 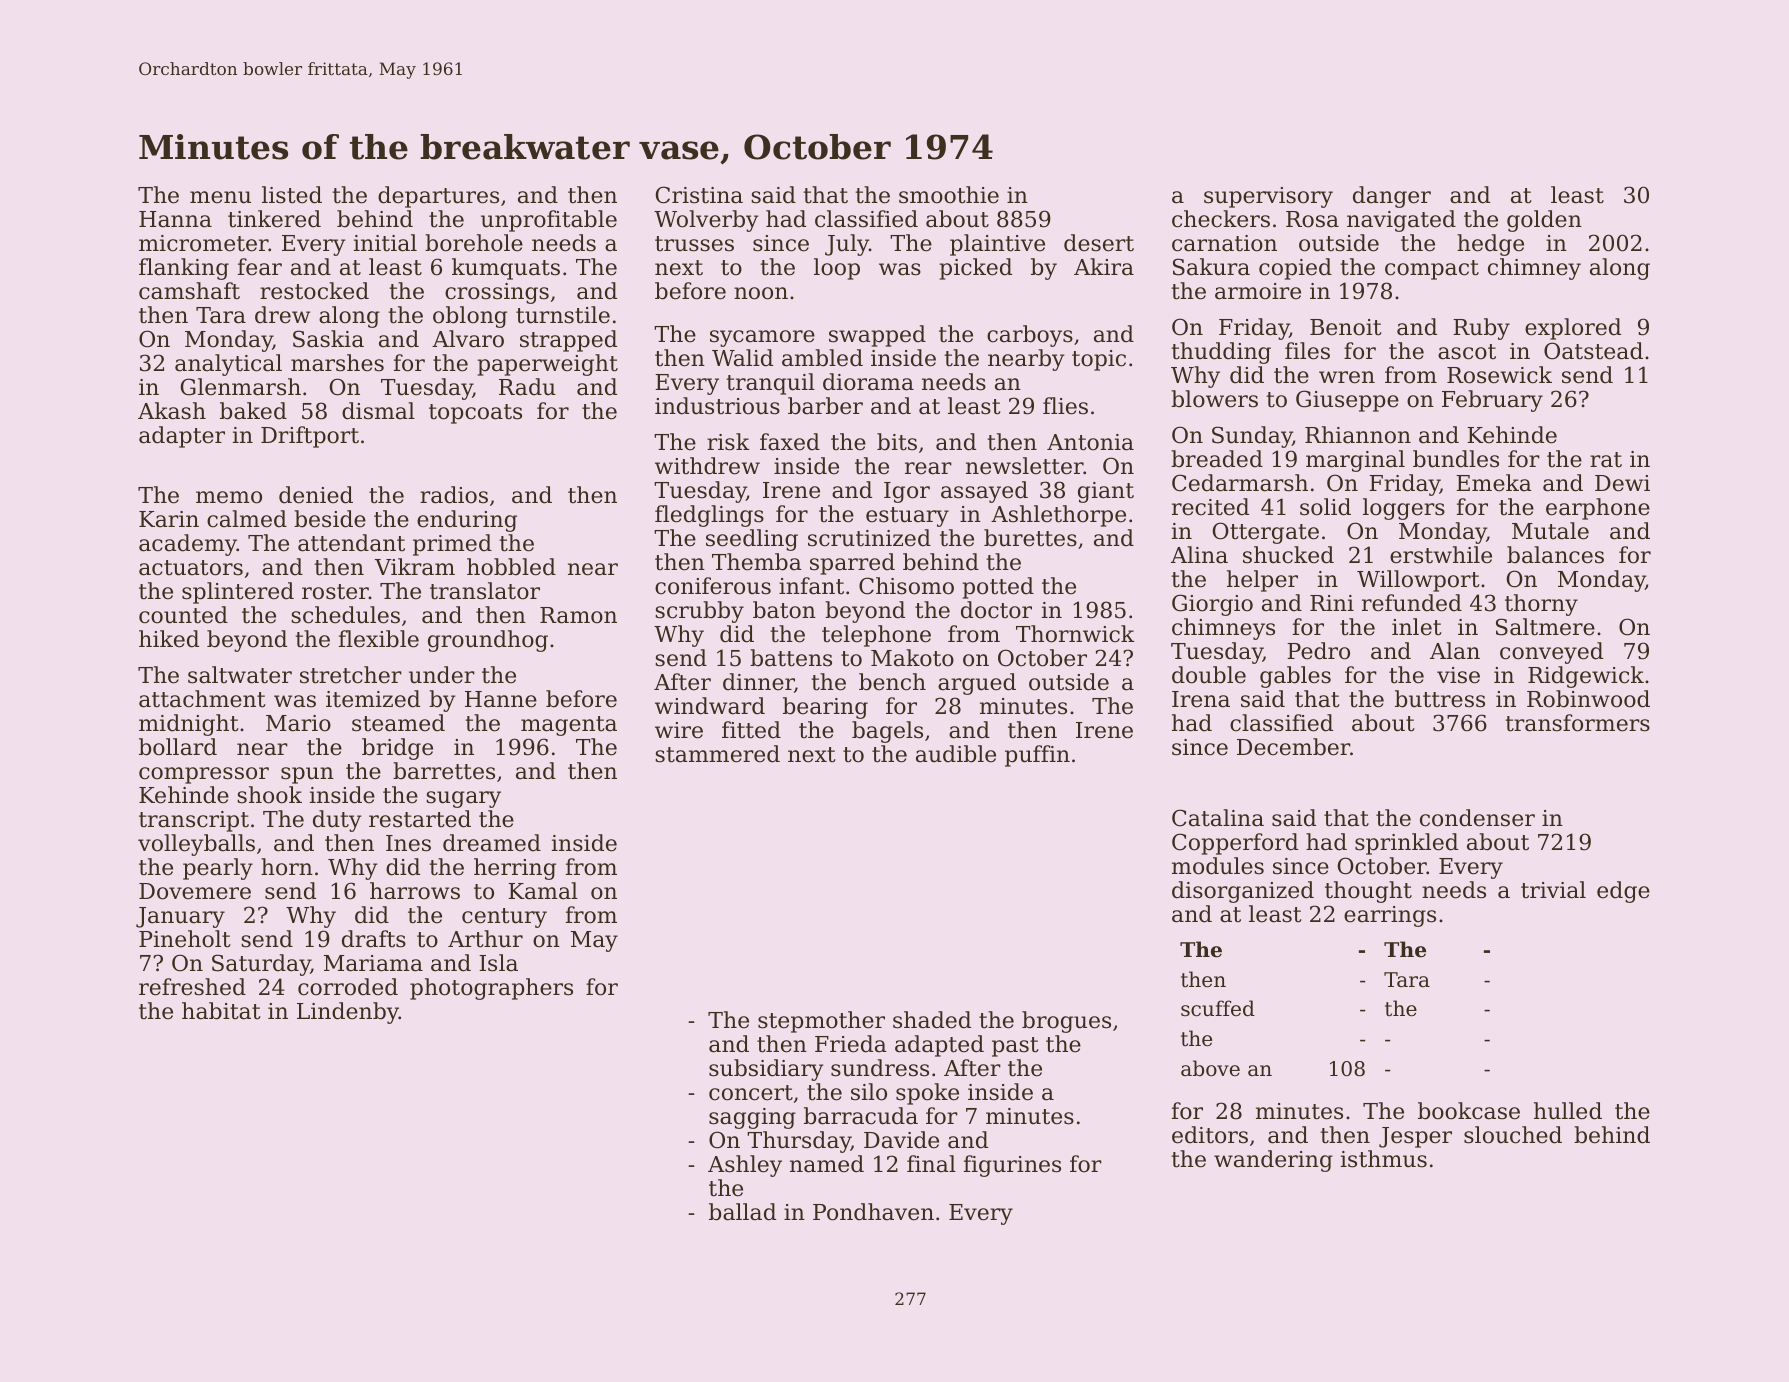 What do you see at coordinates (761, 293) in the screenshot?
I see `noon` at bounding box center [761, 293].
